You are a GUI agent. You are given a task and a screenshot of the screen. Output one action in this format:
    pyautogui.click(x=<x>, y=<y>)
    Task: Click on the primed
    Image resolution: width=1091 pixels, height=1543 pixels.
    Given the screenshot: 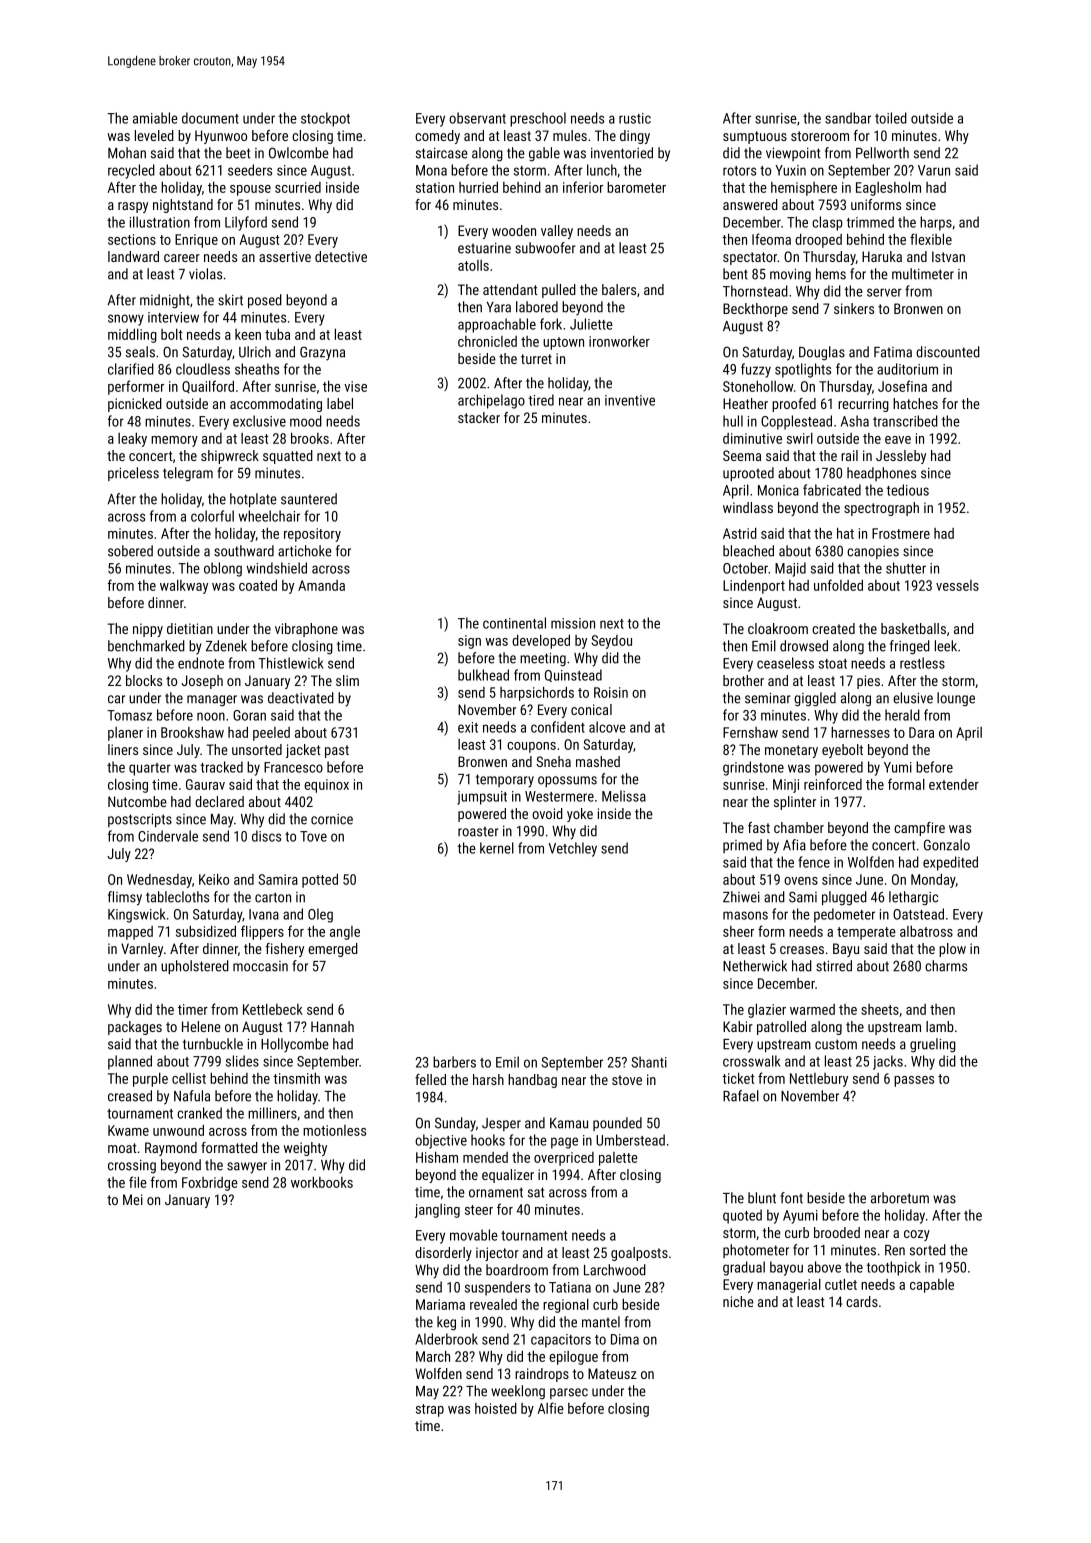 What is the action you would take?
    pyautogui.click(x=742, y=846)
